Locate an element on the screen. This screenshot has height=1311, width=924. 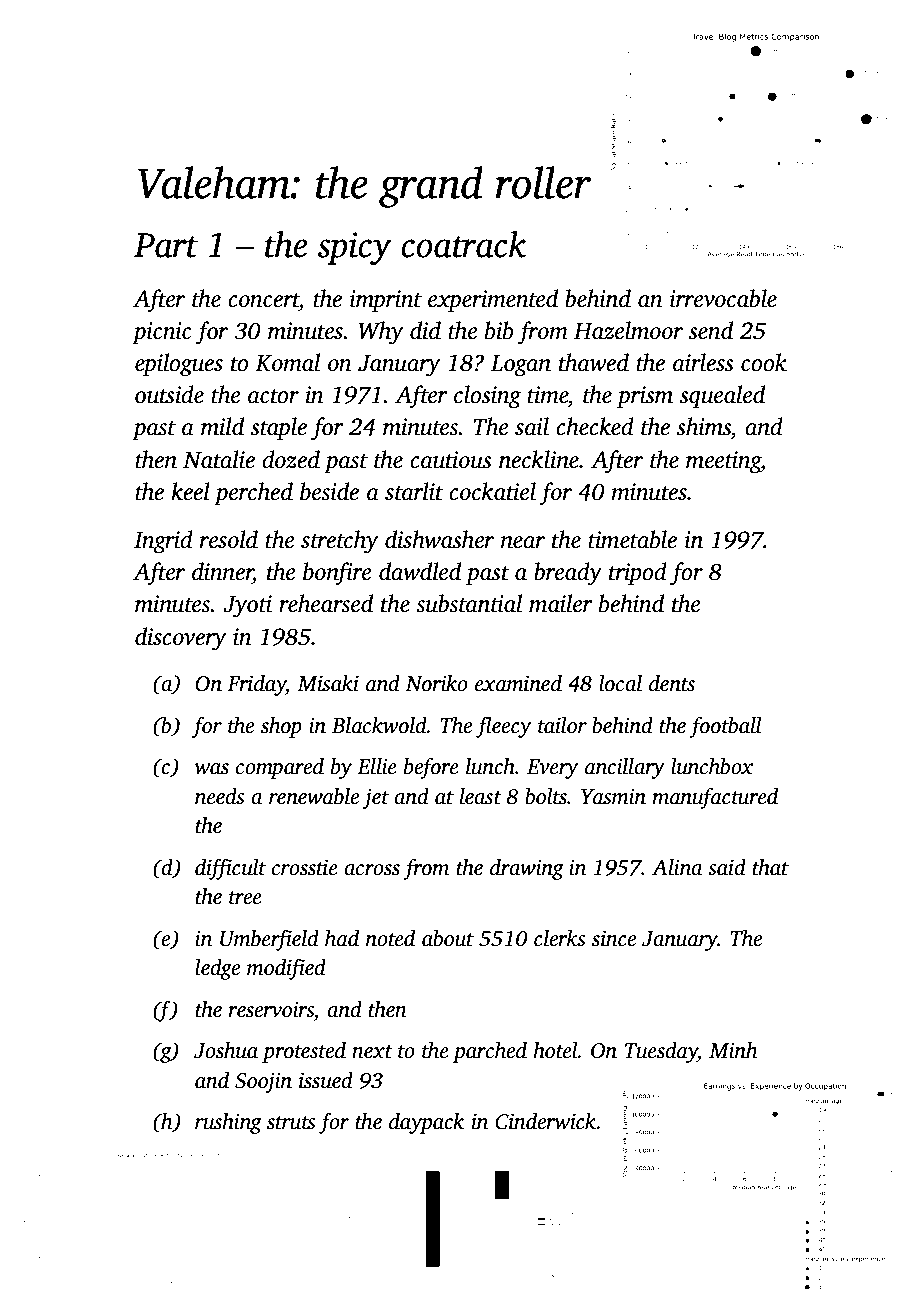
Ingrid is located at coordinates (163, 542).
